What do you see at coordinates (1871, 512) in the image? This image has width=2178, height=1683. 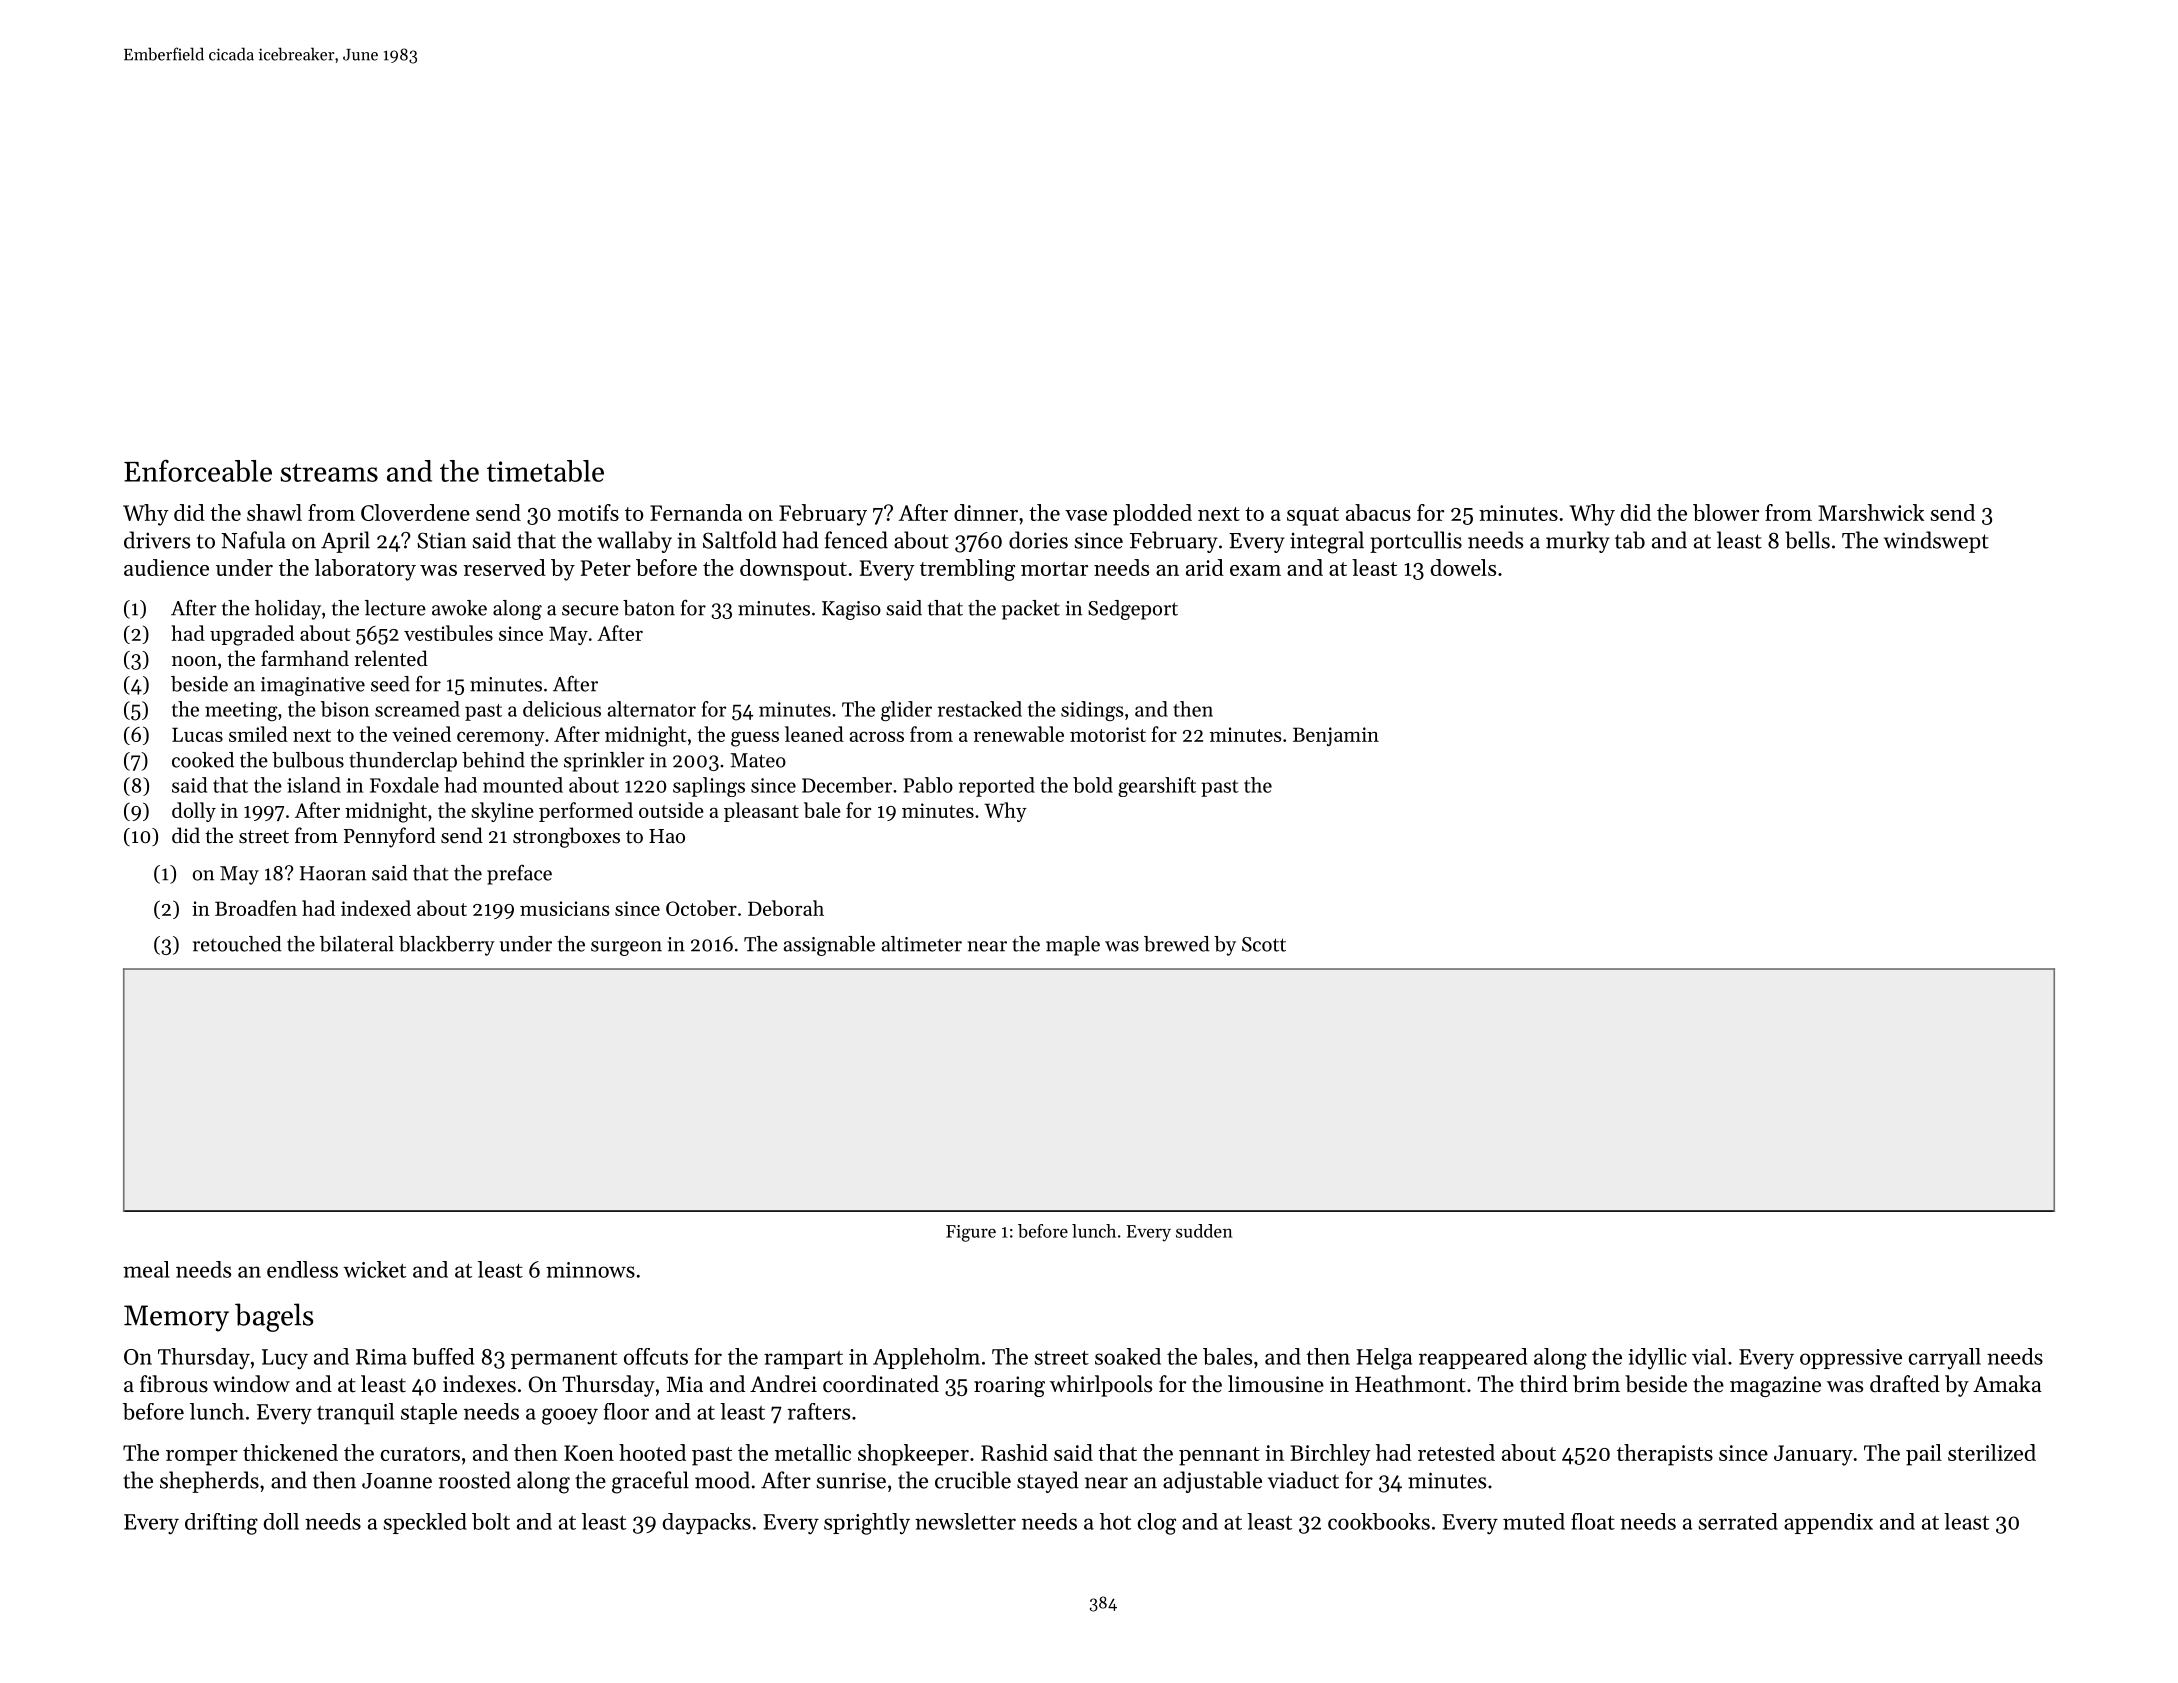 I see `Marshwick` at bounding box center [1871, 512].
